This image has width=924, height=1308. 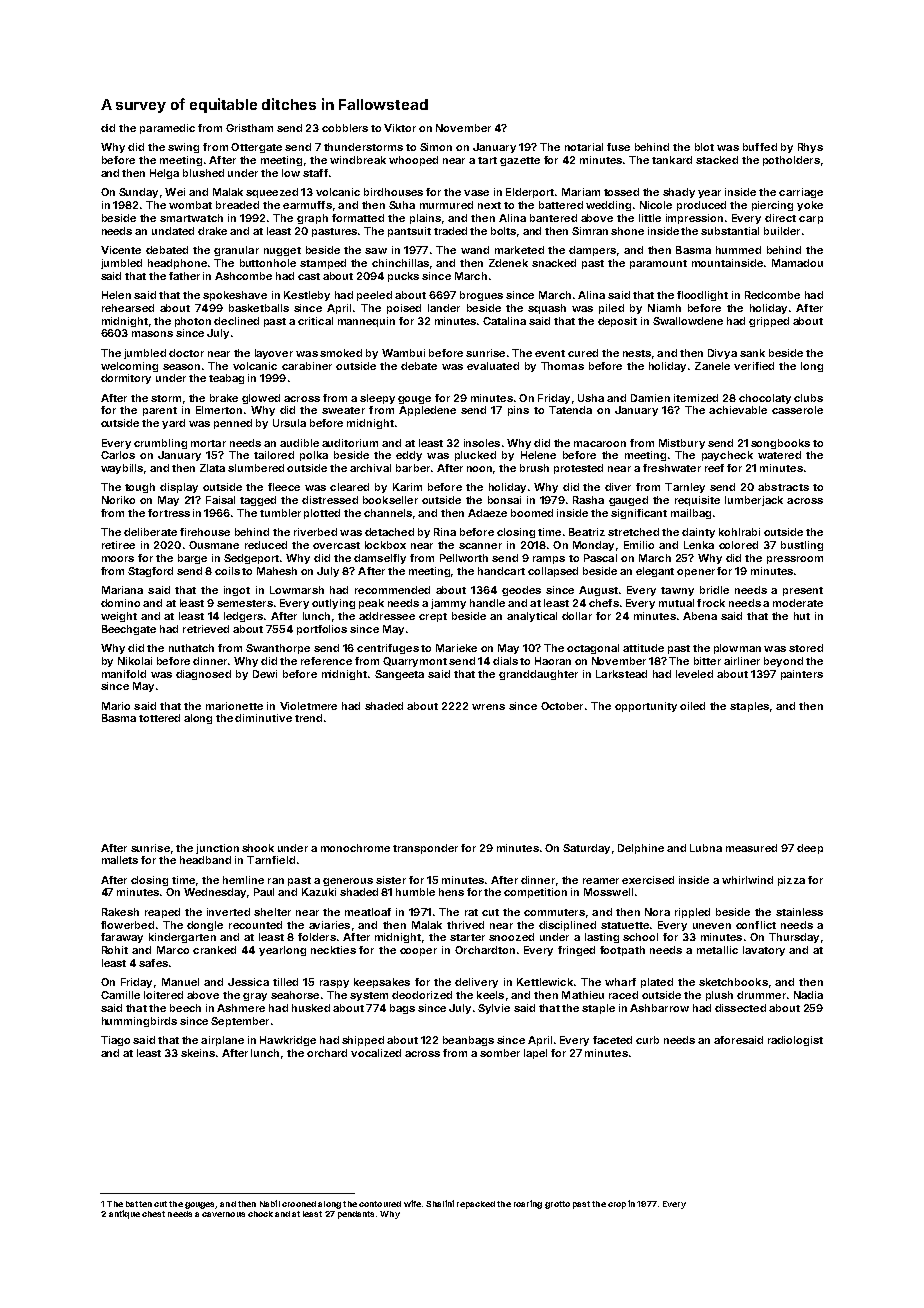 What do you see at coordinates (488, 707) in the image?
I see `wrens` at bounding box center [488, 707].
